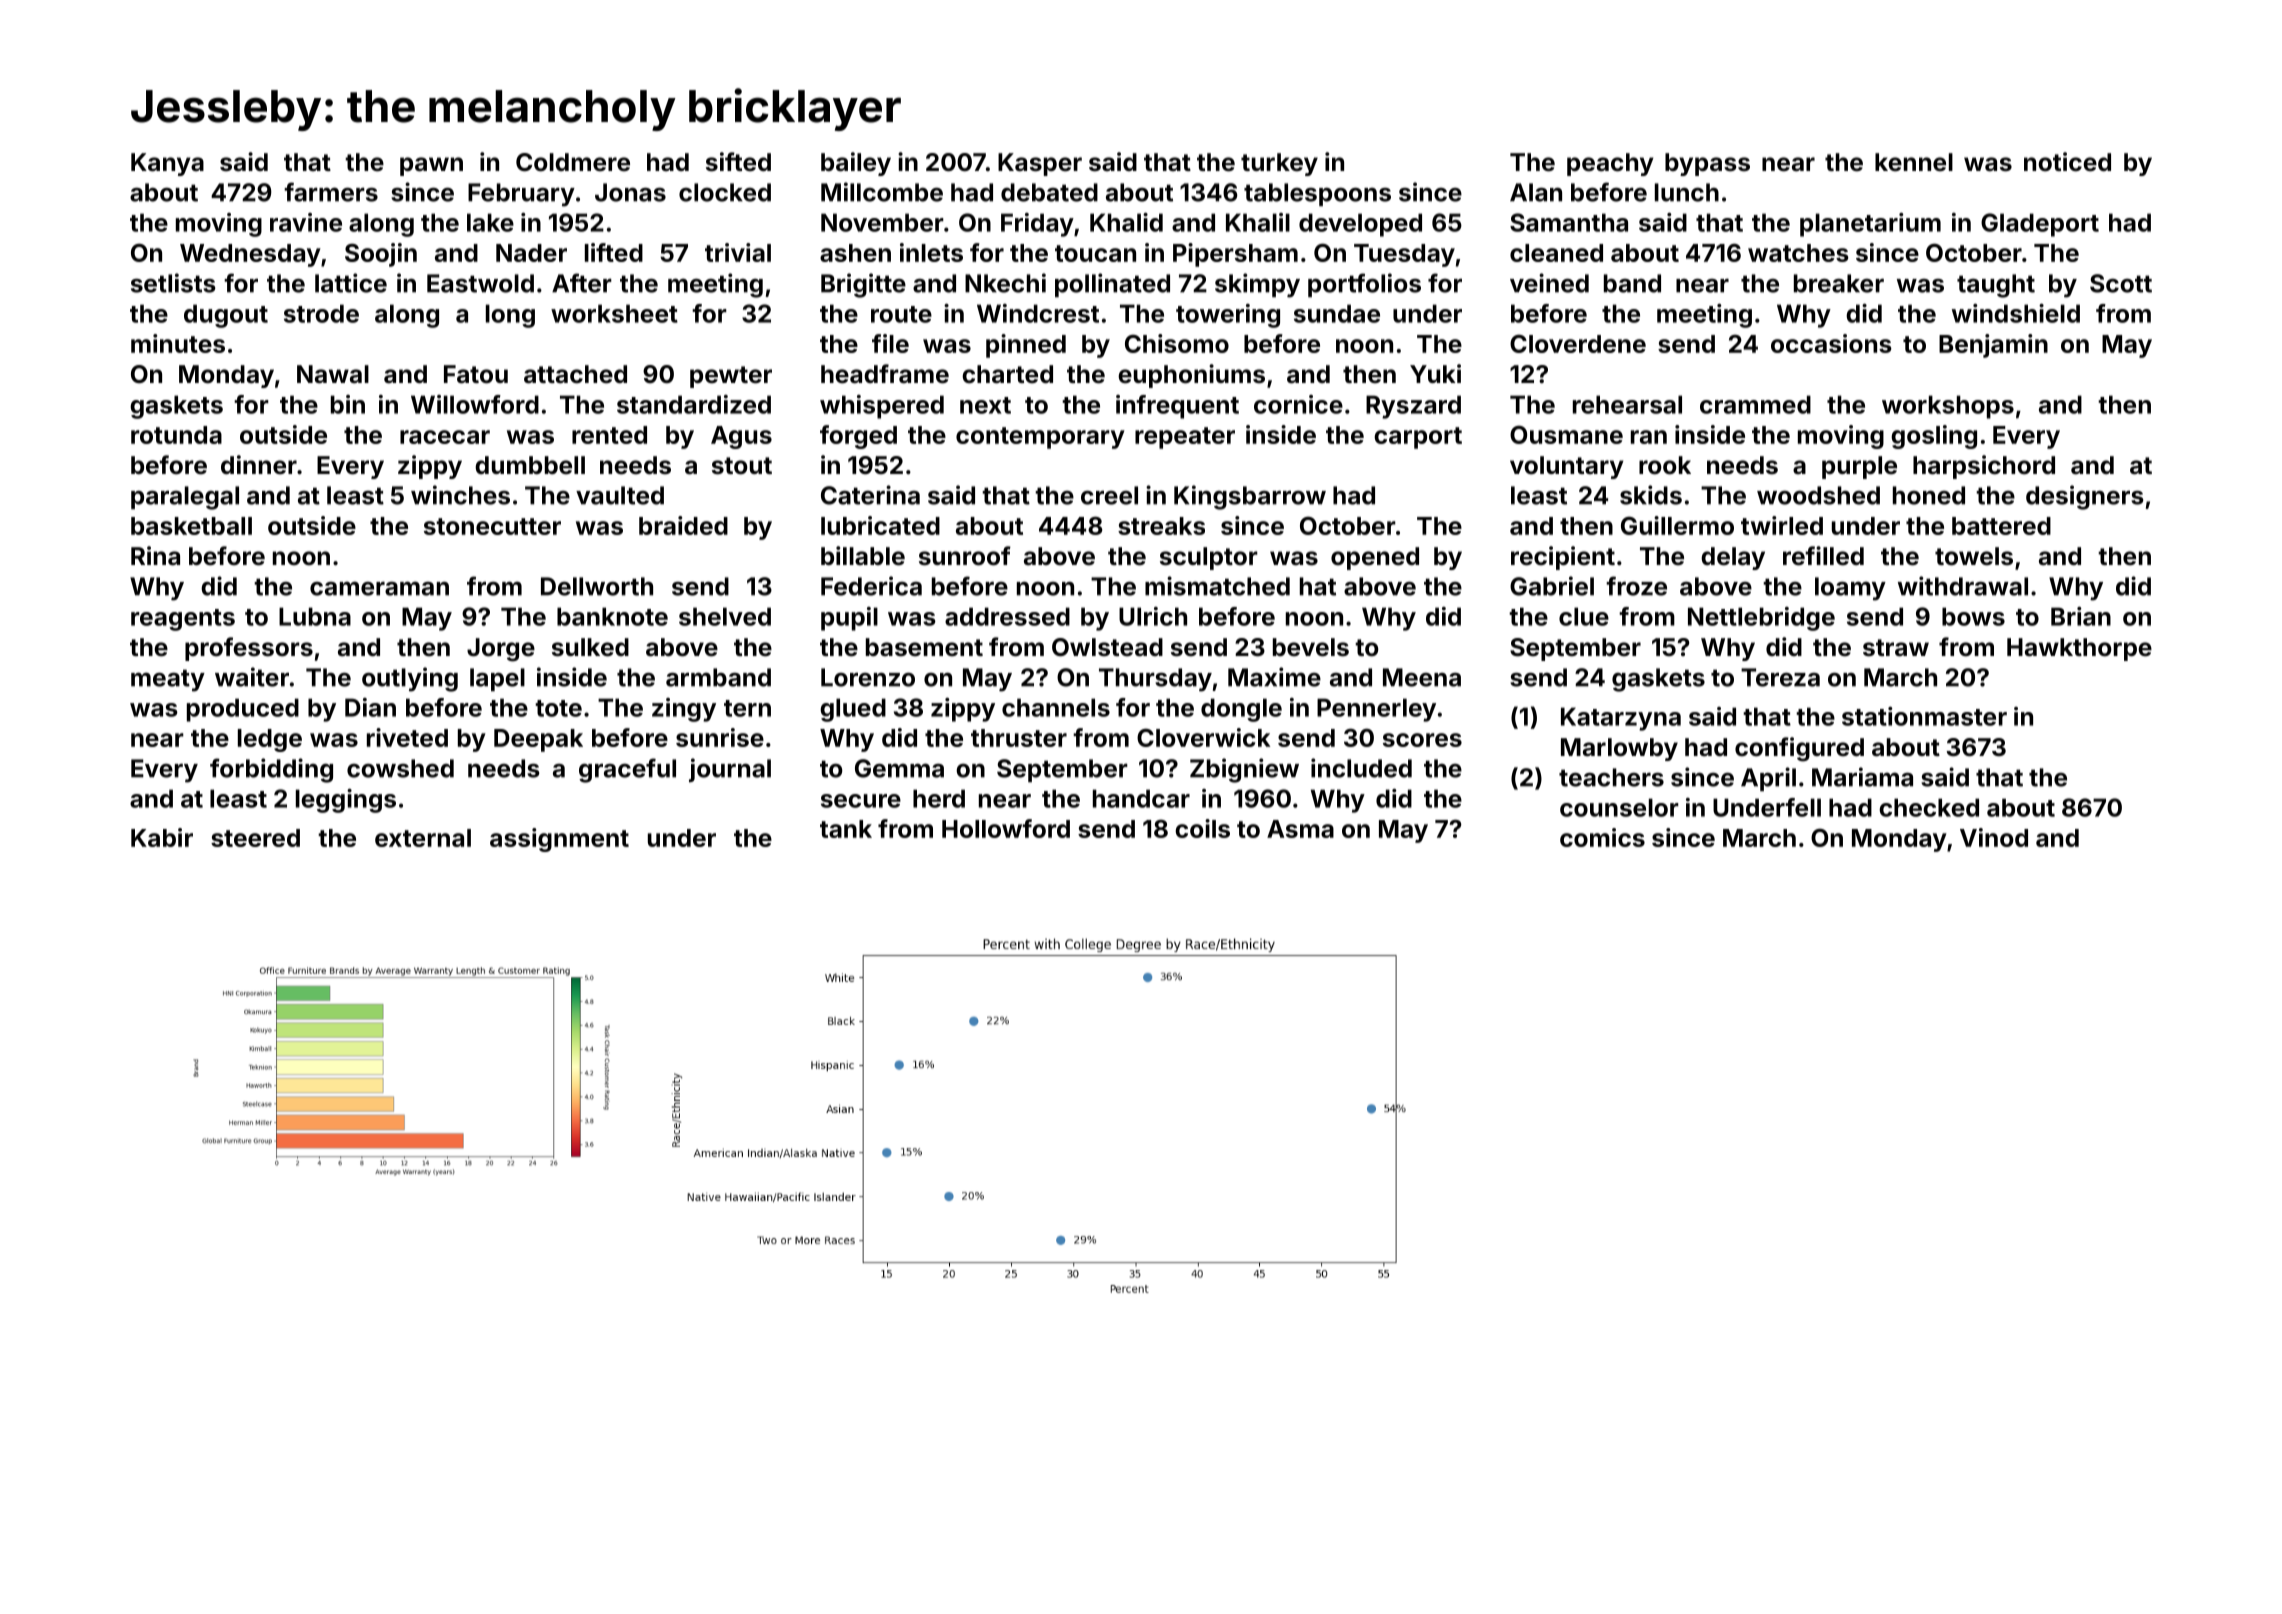  What do you see at coordinates (1973, 616) in the screenshot?
I see `bows` at bounding box center [1973, 616].
